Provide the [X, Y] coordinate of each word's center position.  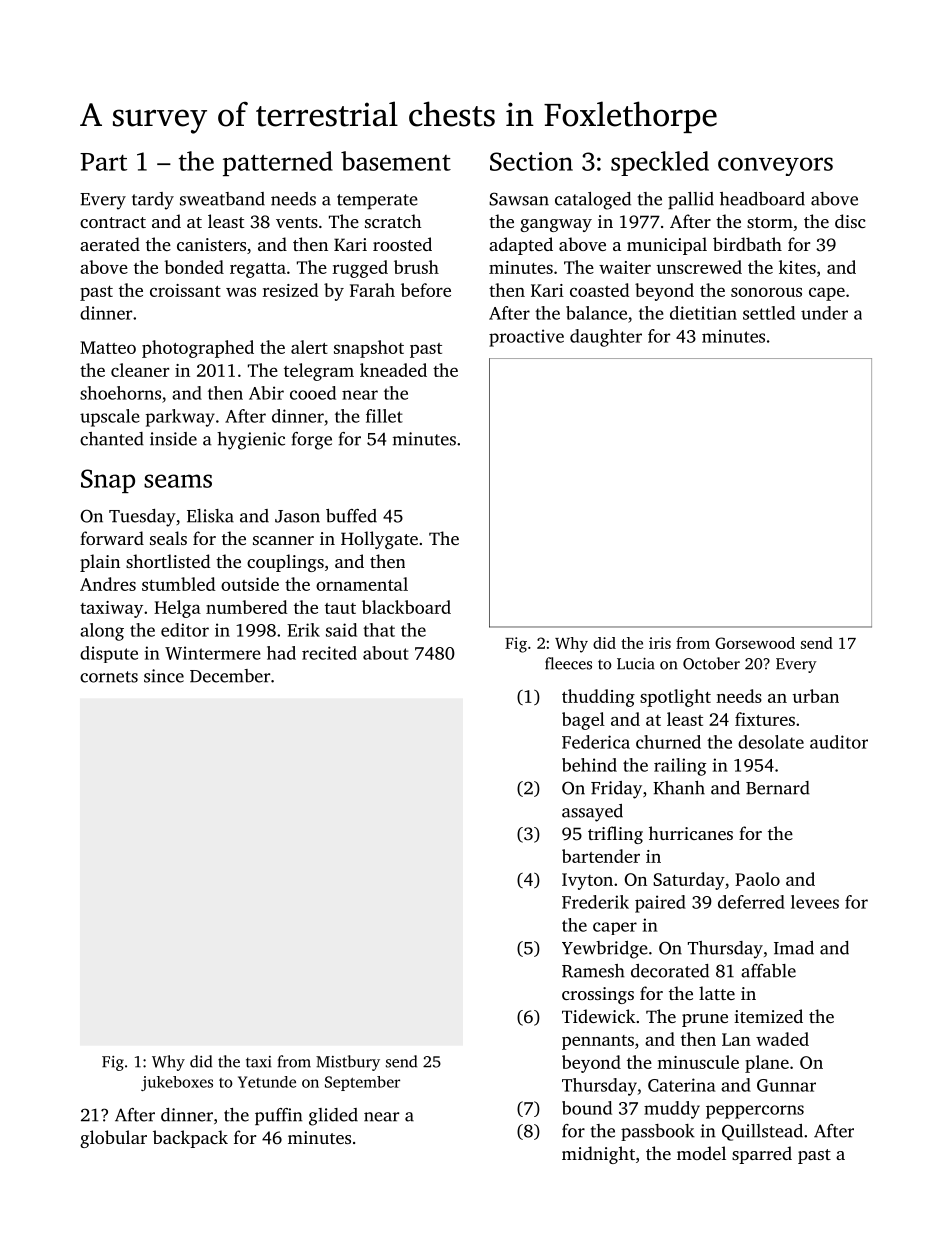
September [362, 1083]
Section [531, 161]
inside [173, 439]
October [711, 663]
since [164, 676]
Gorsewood [755, 643]
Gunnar [786, 1085]
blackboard [406, 607]
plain [100, 563]
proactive [526, 338]
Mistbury [348, 1063]
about [386, 653]
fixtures [765, 719]
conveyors [775, 166]
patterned [278, 163]
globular [113, 1139]
